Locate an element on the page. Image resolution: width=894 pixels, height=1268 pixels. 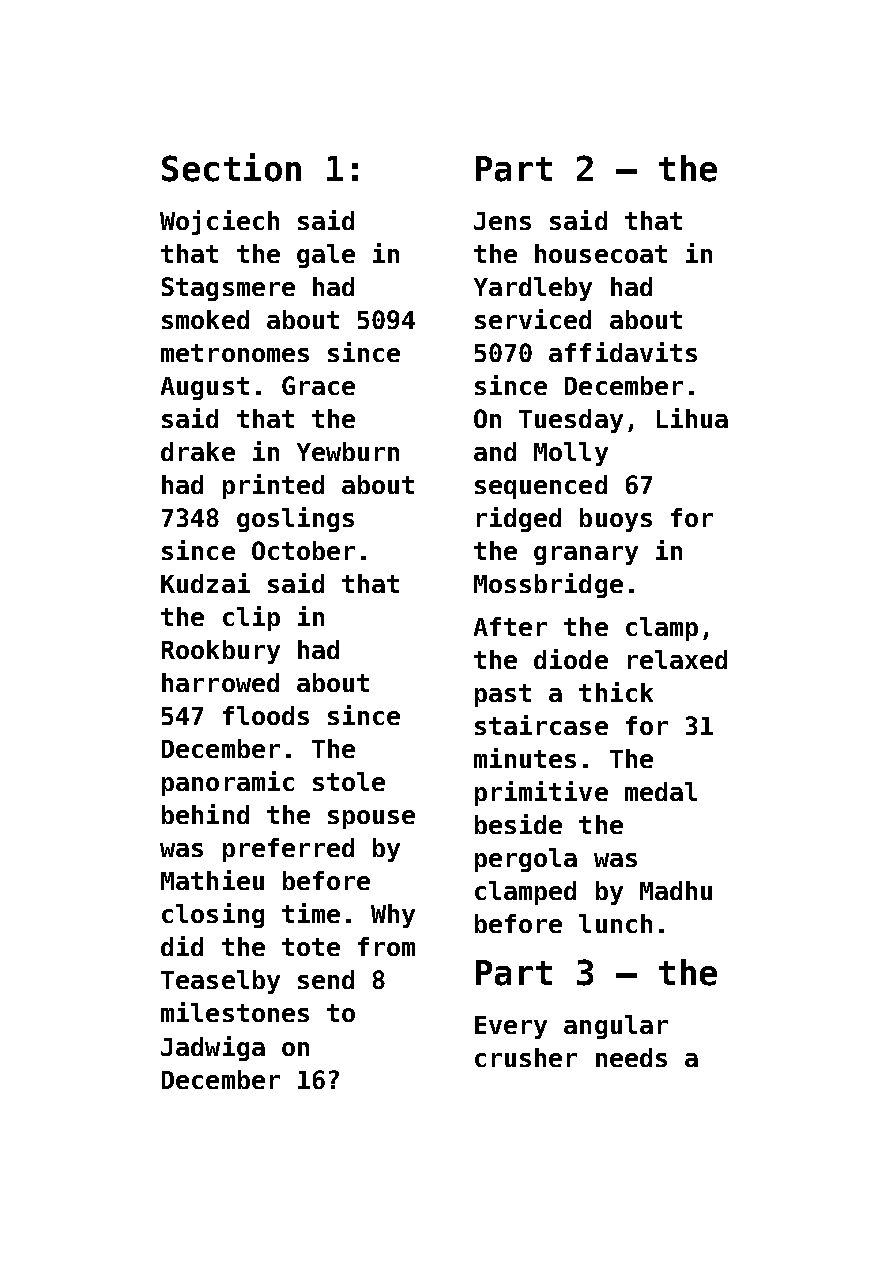
housecoat is located at coordinates (601, 253).
